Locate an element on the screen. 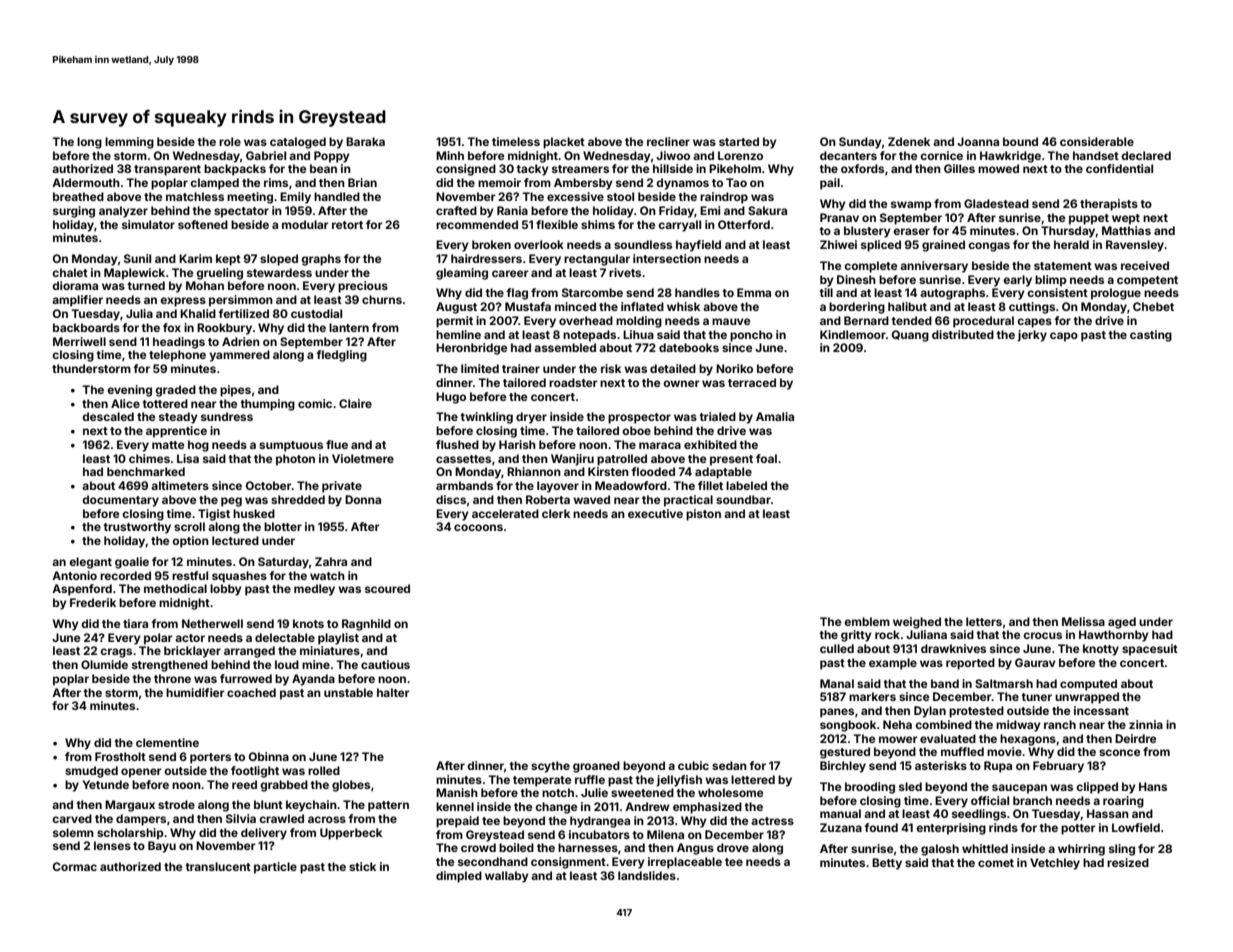 This screenshot has width=1233, height=952. Baraka is located at coordinates (365, 141).
